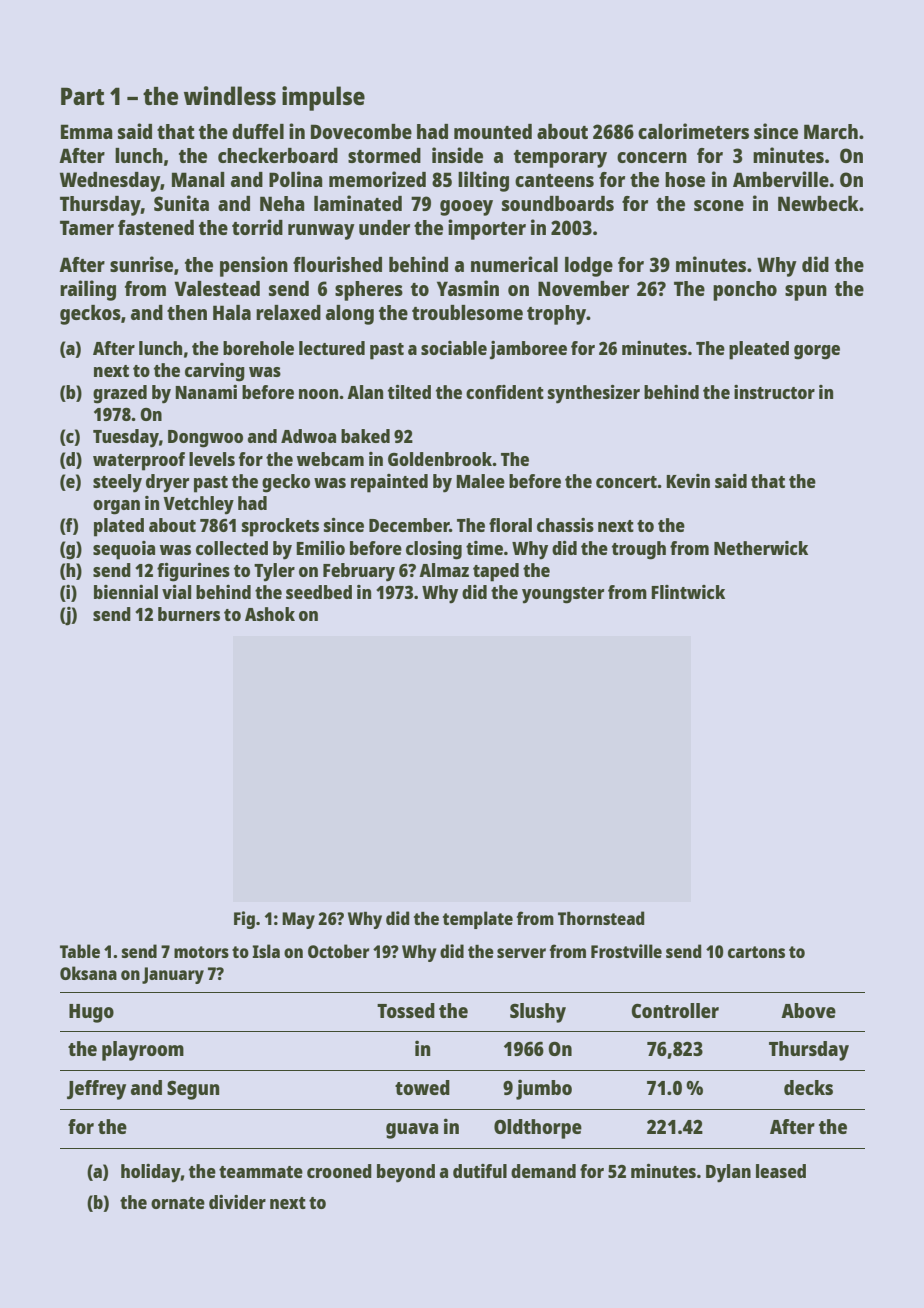  What do you see at coordinates (478, 920) in the screenshot?
I see `template` at bounding box center [478, 920].
